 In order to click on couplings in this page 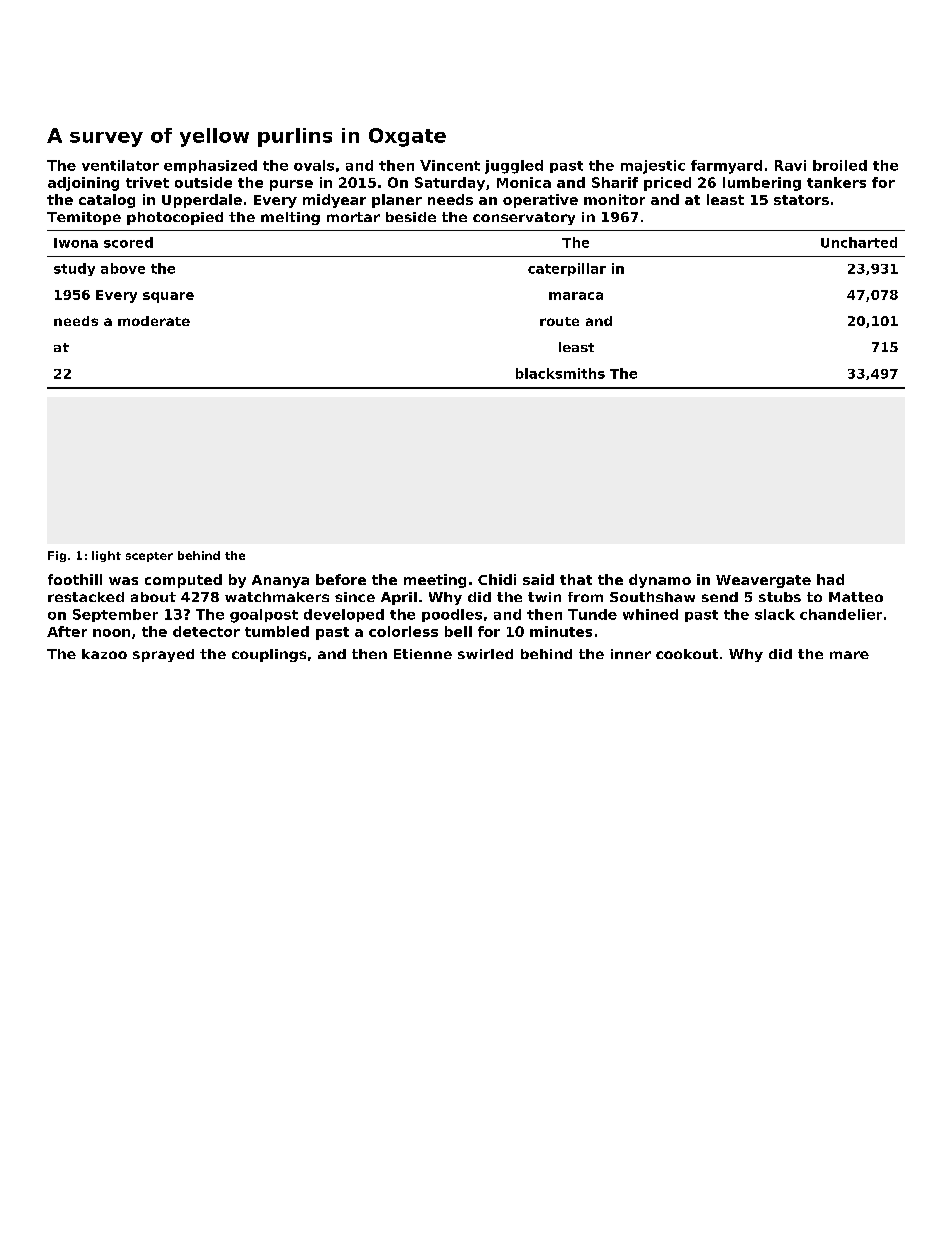, I will do `click(269, 655)`.
